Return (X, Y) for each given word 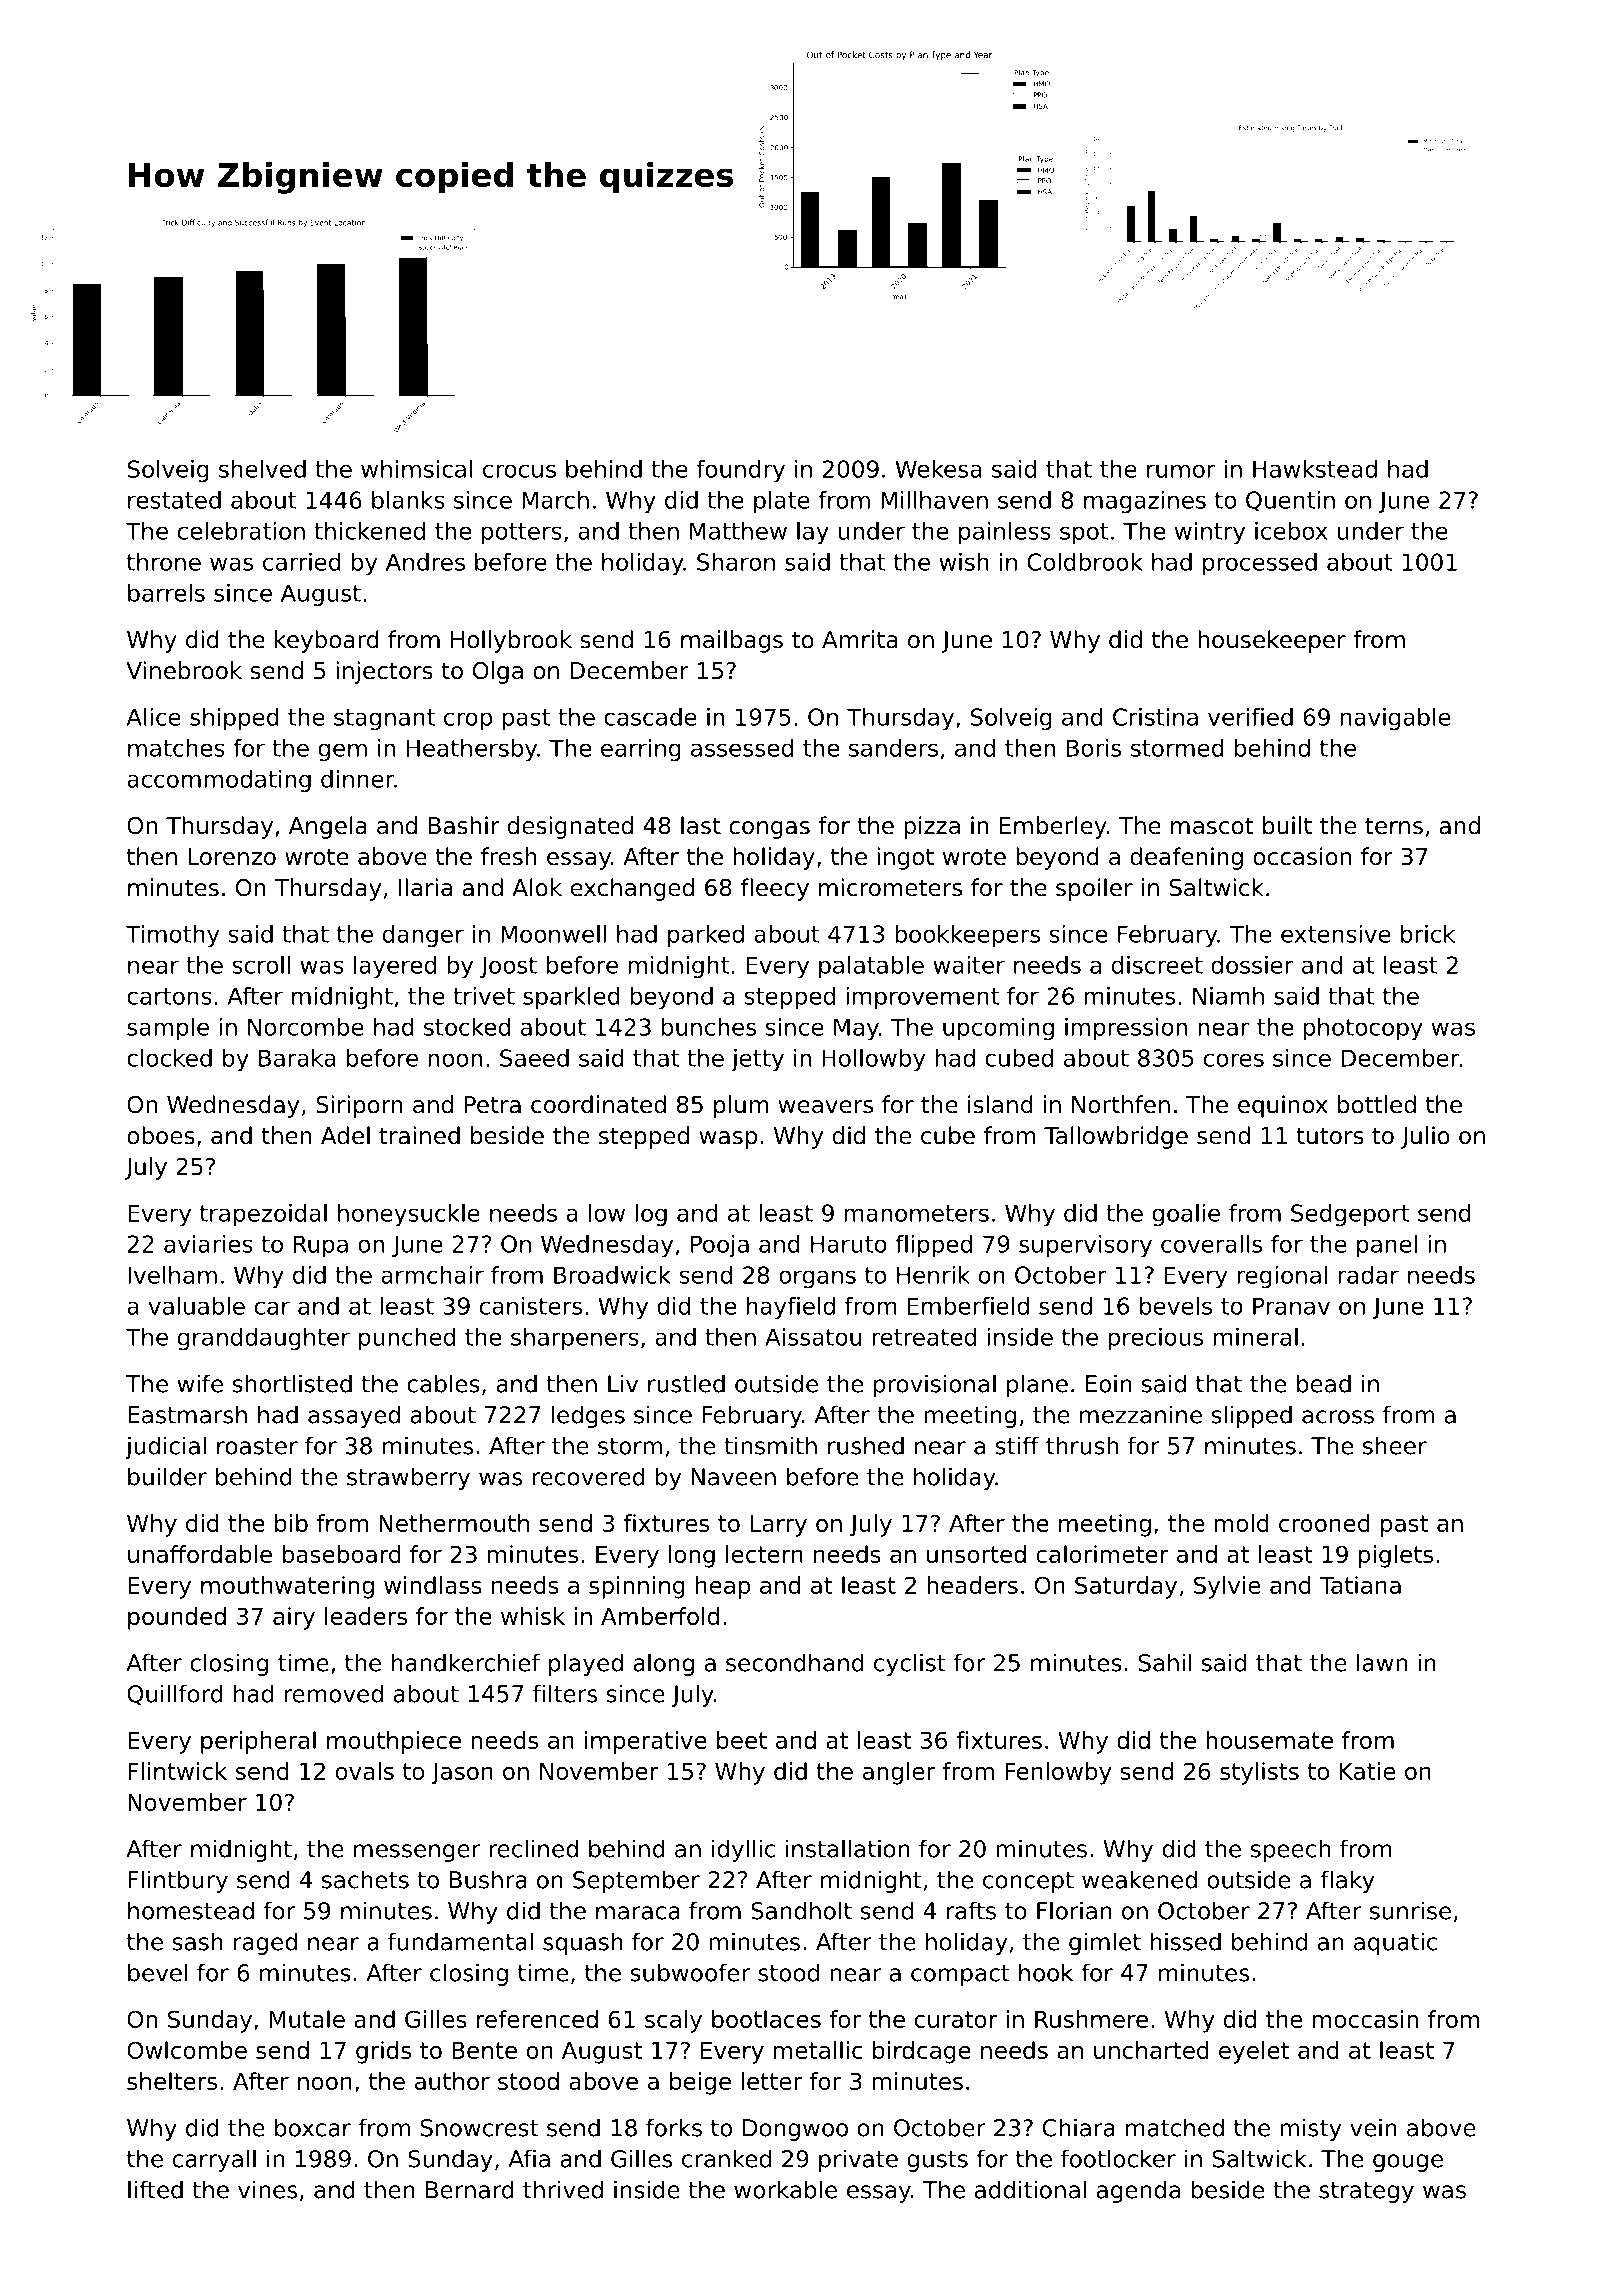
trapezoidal (263, 1215)
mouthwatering (287, 1587)
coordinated (598, 1104)
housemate (1269, 1740)
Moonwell (553, 934)
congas (769, 830)
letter (771, 2081)
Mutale (307, 2019)
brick (1428, 934)
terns (1394, 826)
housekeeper (1272, 641)
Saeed (534, 1058)
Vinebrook (184, 670)
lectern (764, 1554)
